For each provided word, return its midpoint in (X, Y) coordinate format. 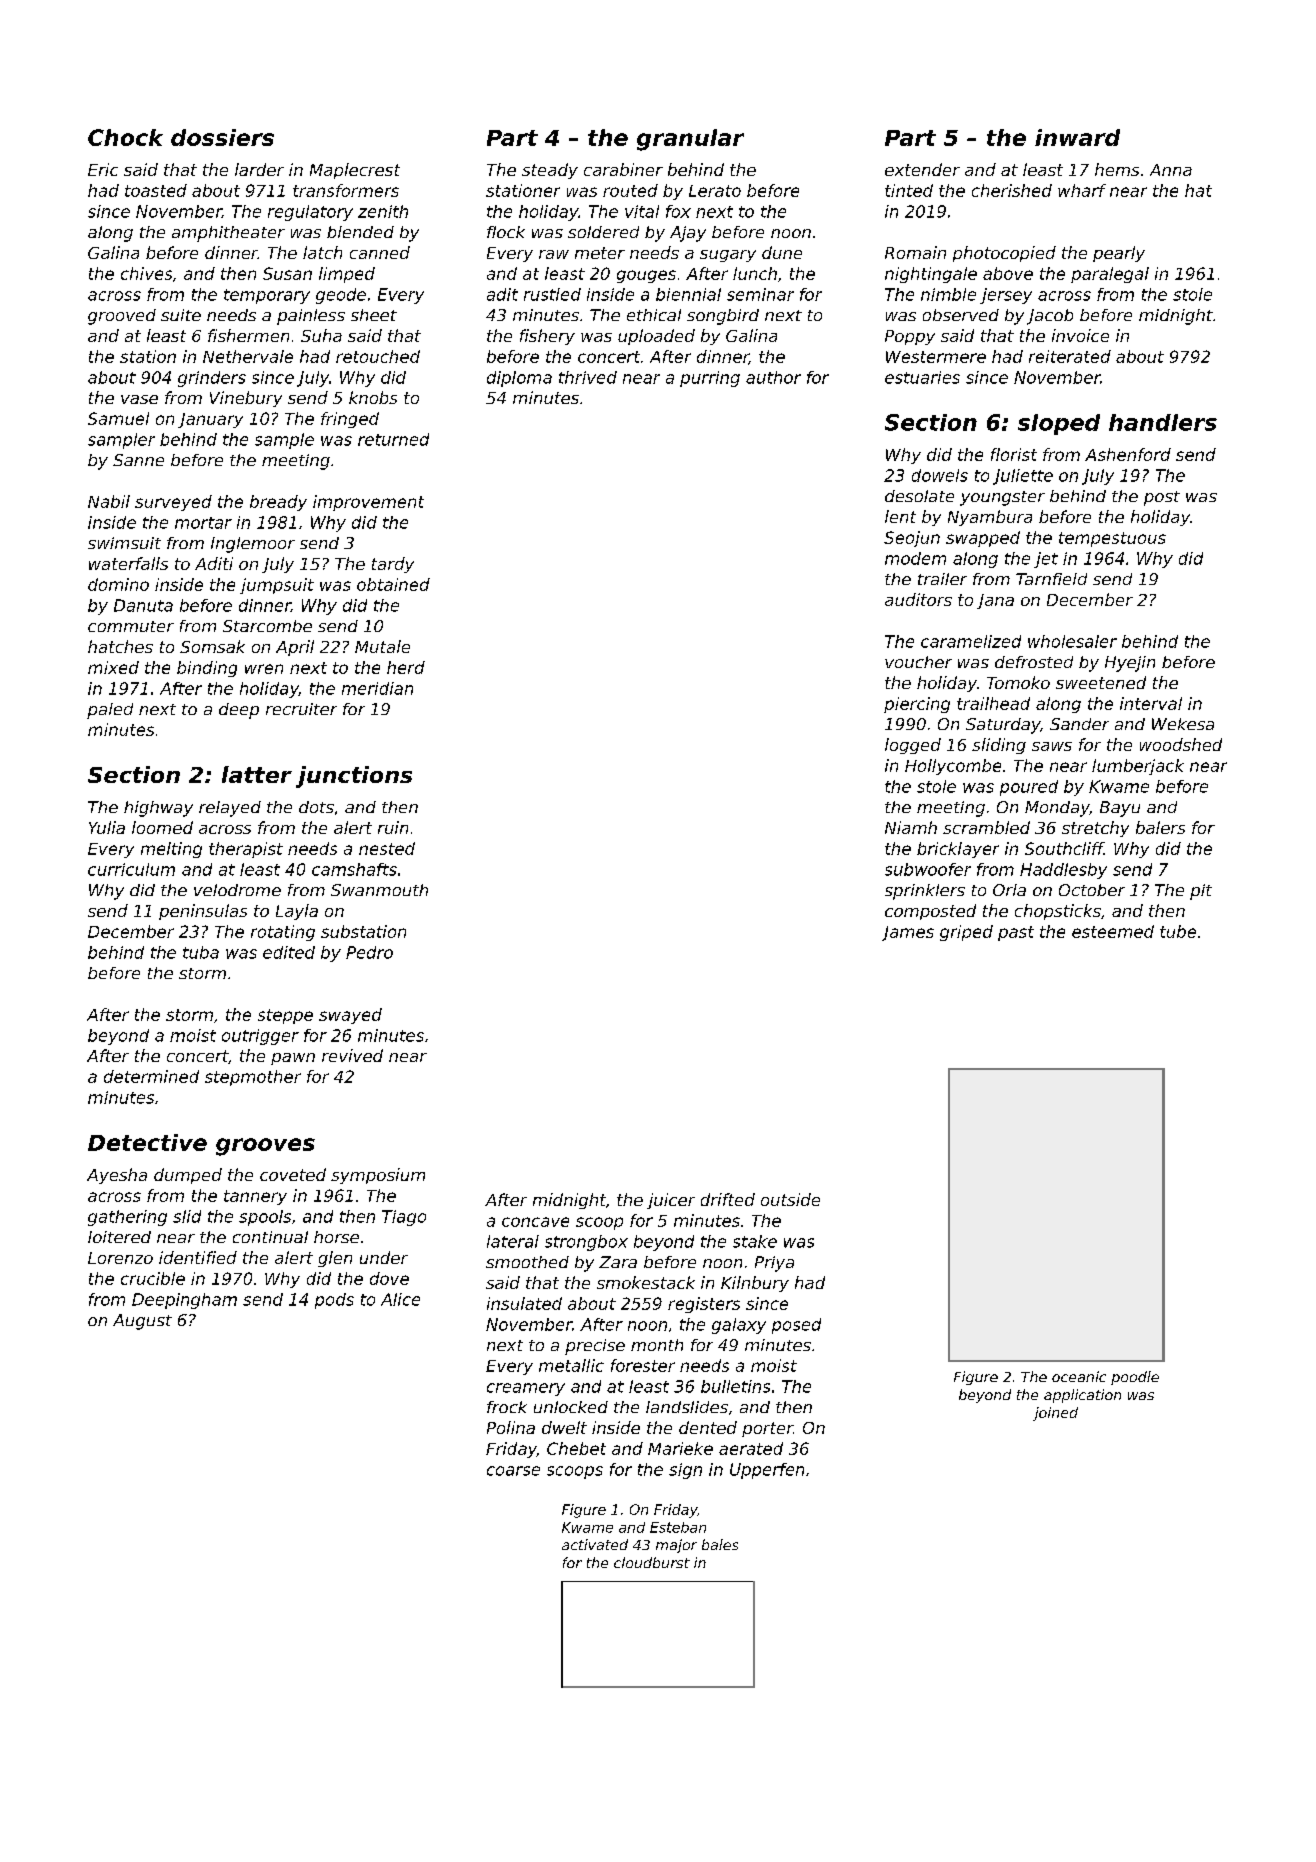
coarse (513, 1471)
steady (550, 171)
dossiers (222, 137)
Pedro (369, 952)
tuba (201, 952)
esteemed (1113, 931)
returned (393, 439)
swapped (983, 539)
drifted (728, 1199)
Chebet (576, 1448)
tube (1178, 931)
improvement (368, 503)
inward (1077, 137)
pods (334, 1301)
